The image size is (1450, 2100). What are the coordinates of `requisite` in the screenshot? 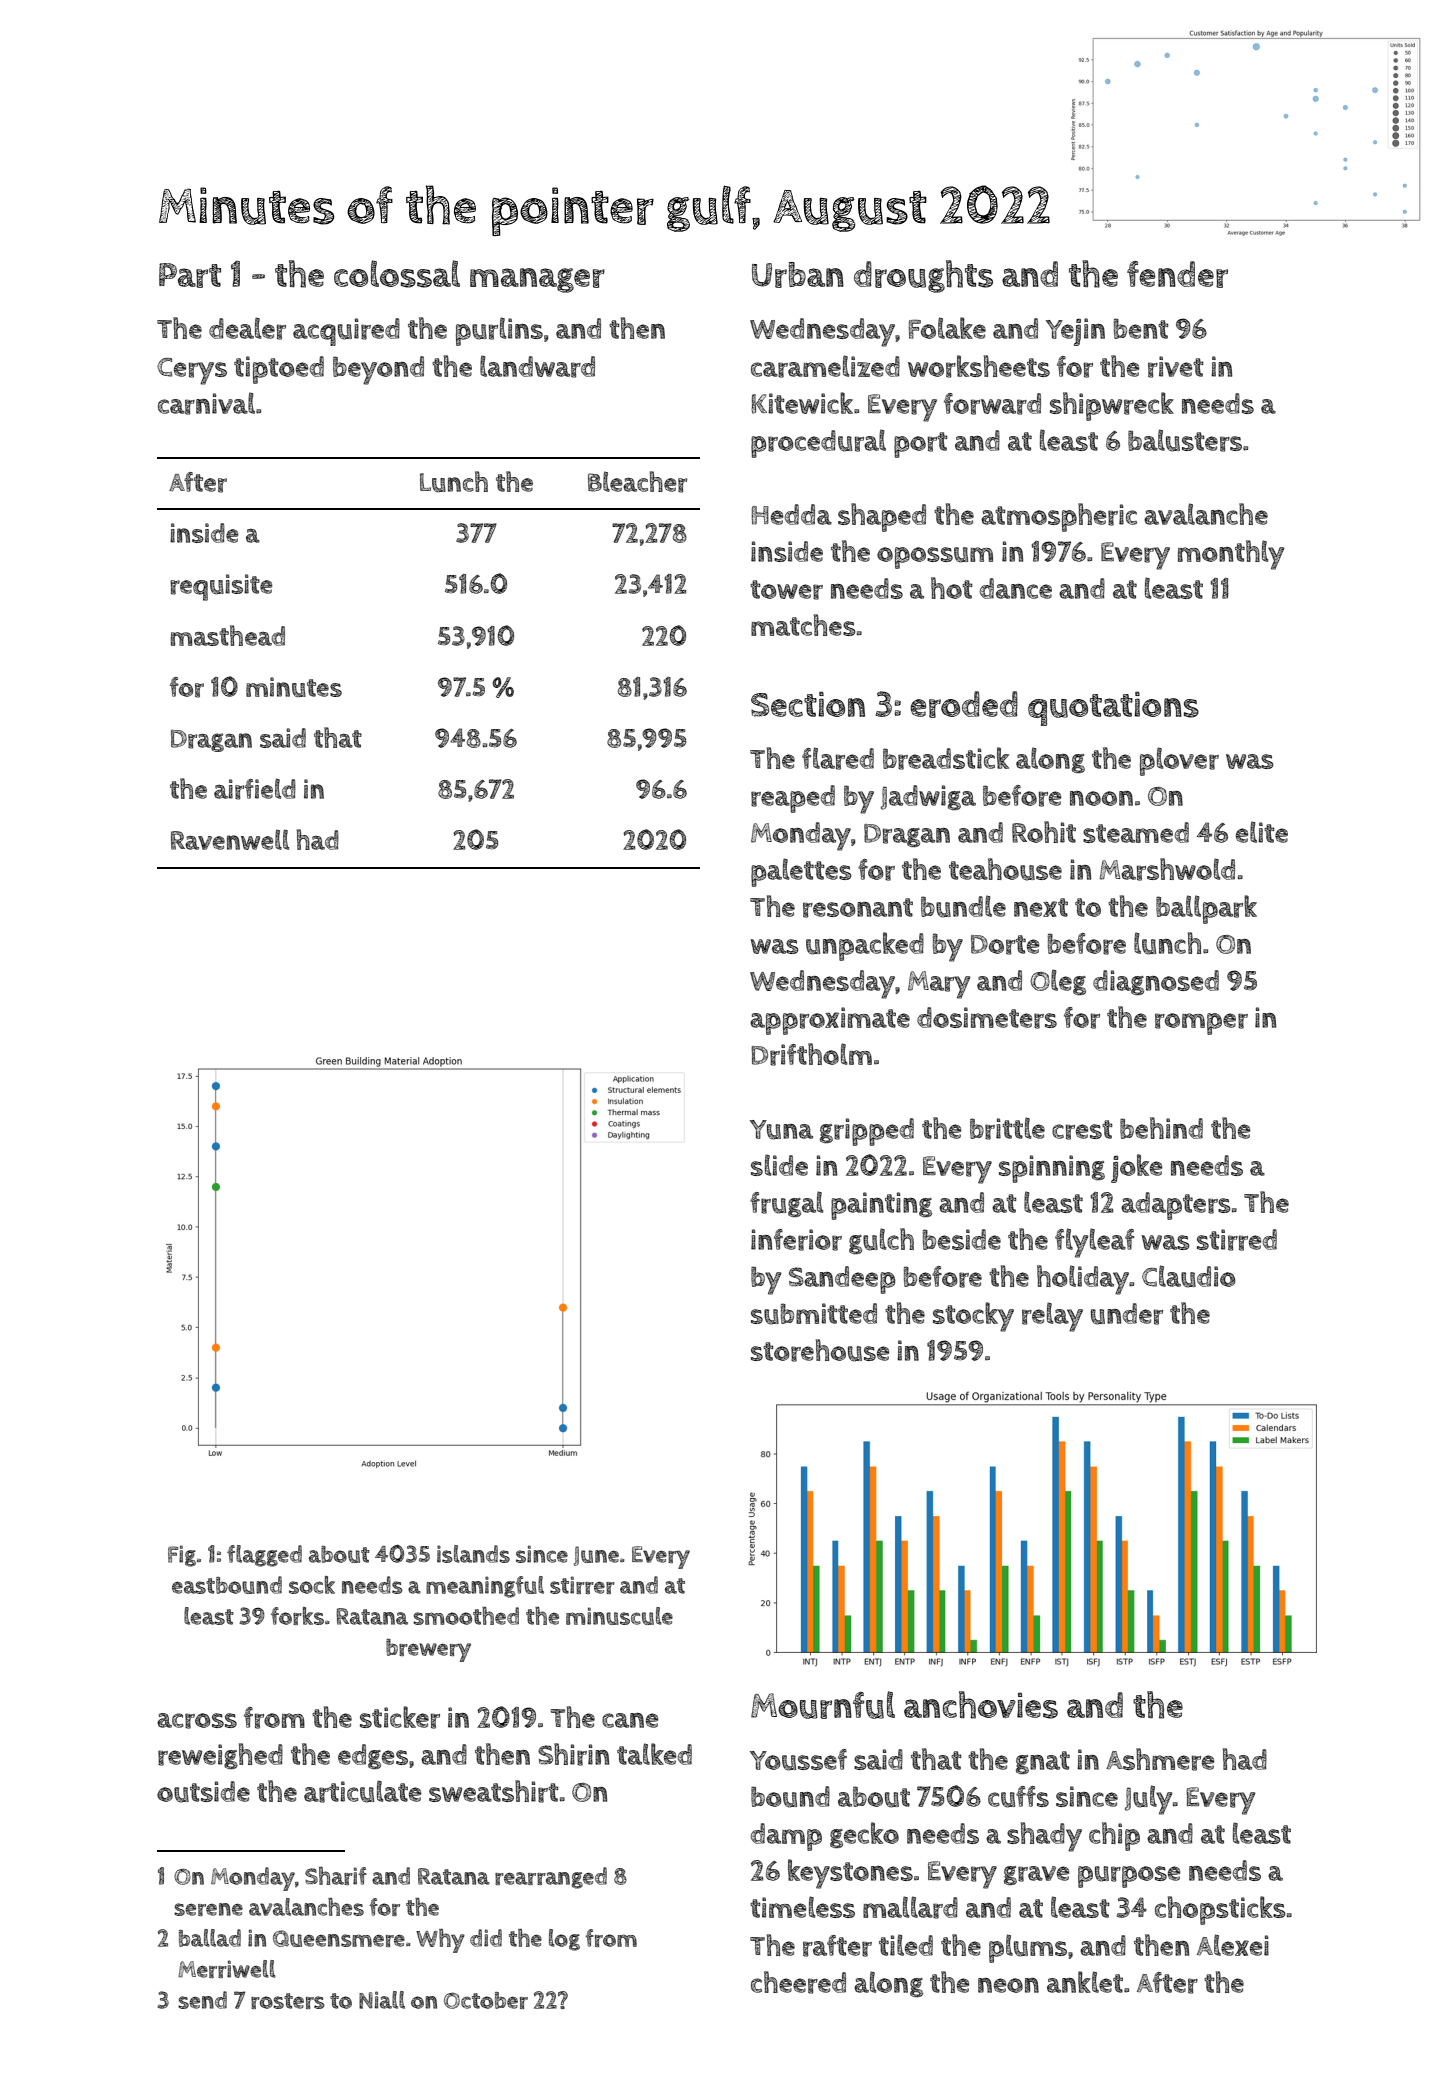 It's located at (221, 587).
